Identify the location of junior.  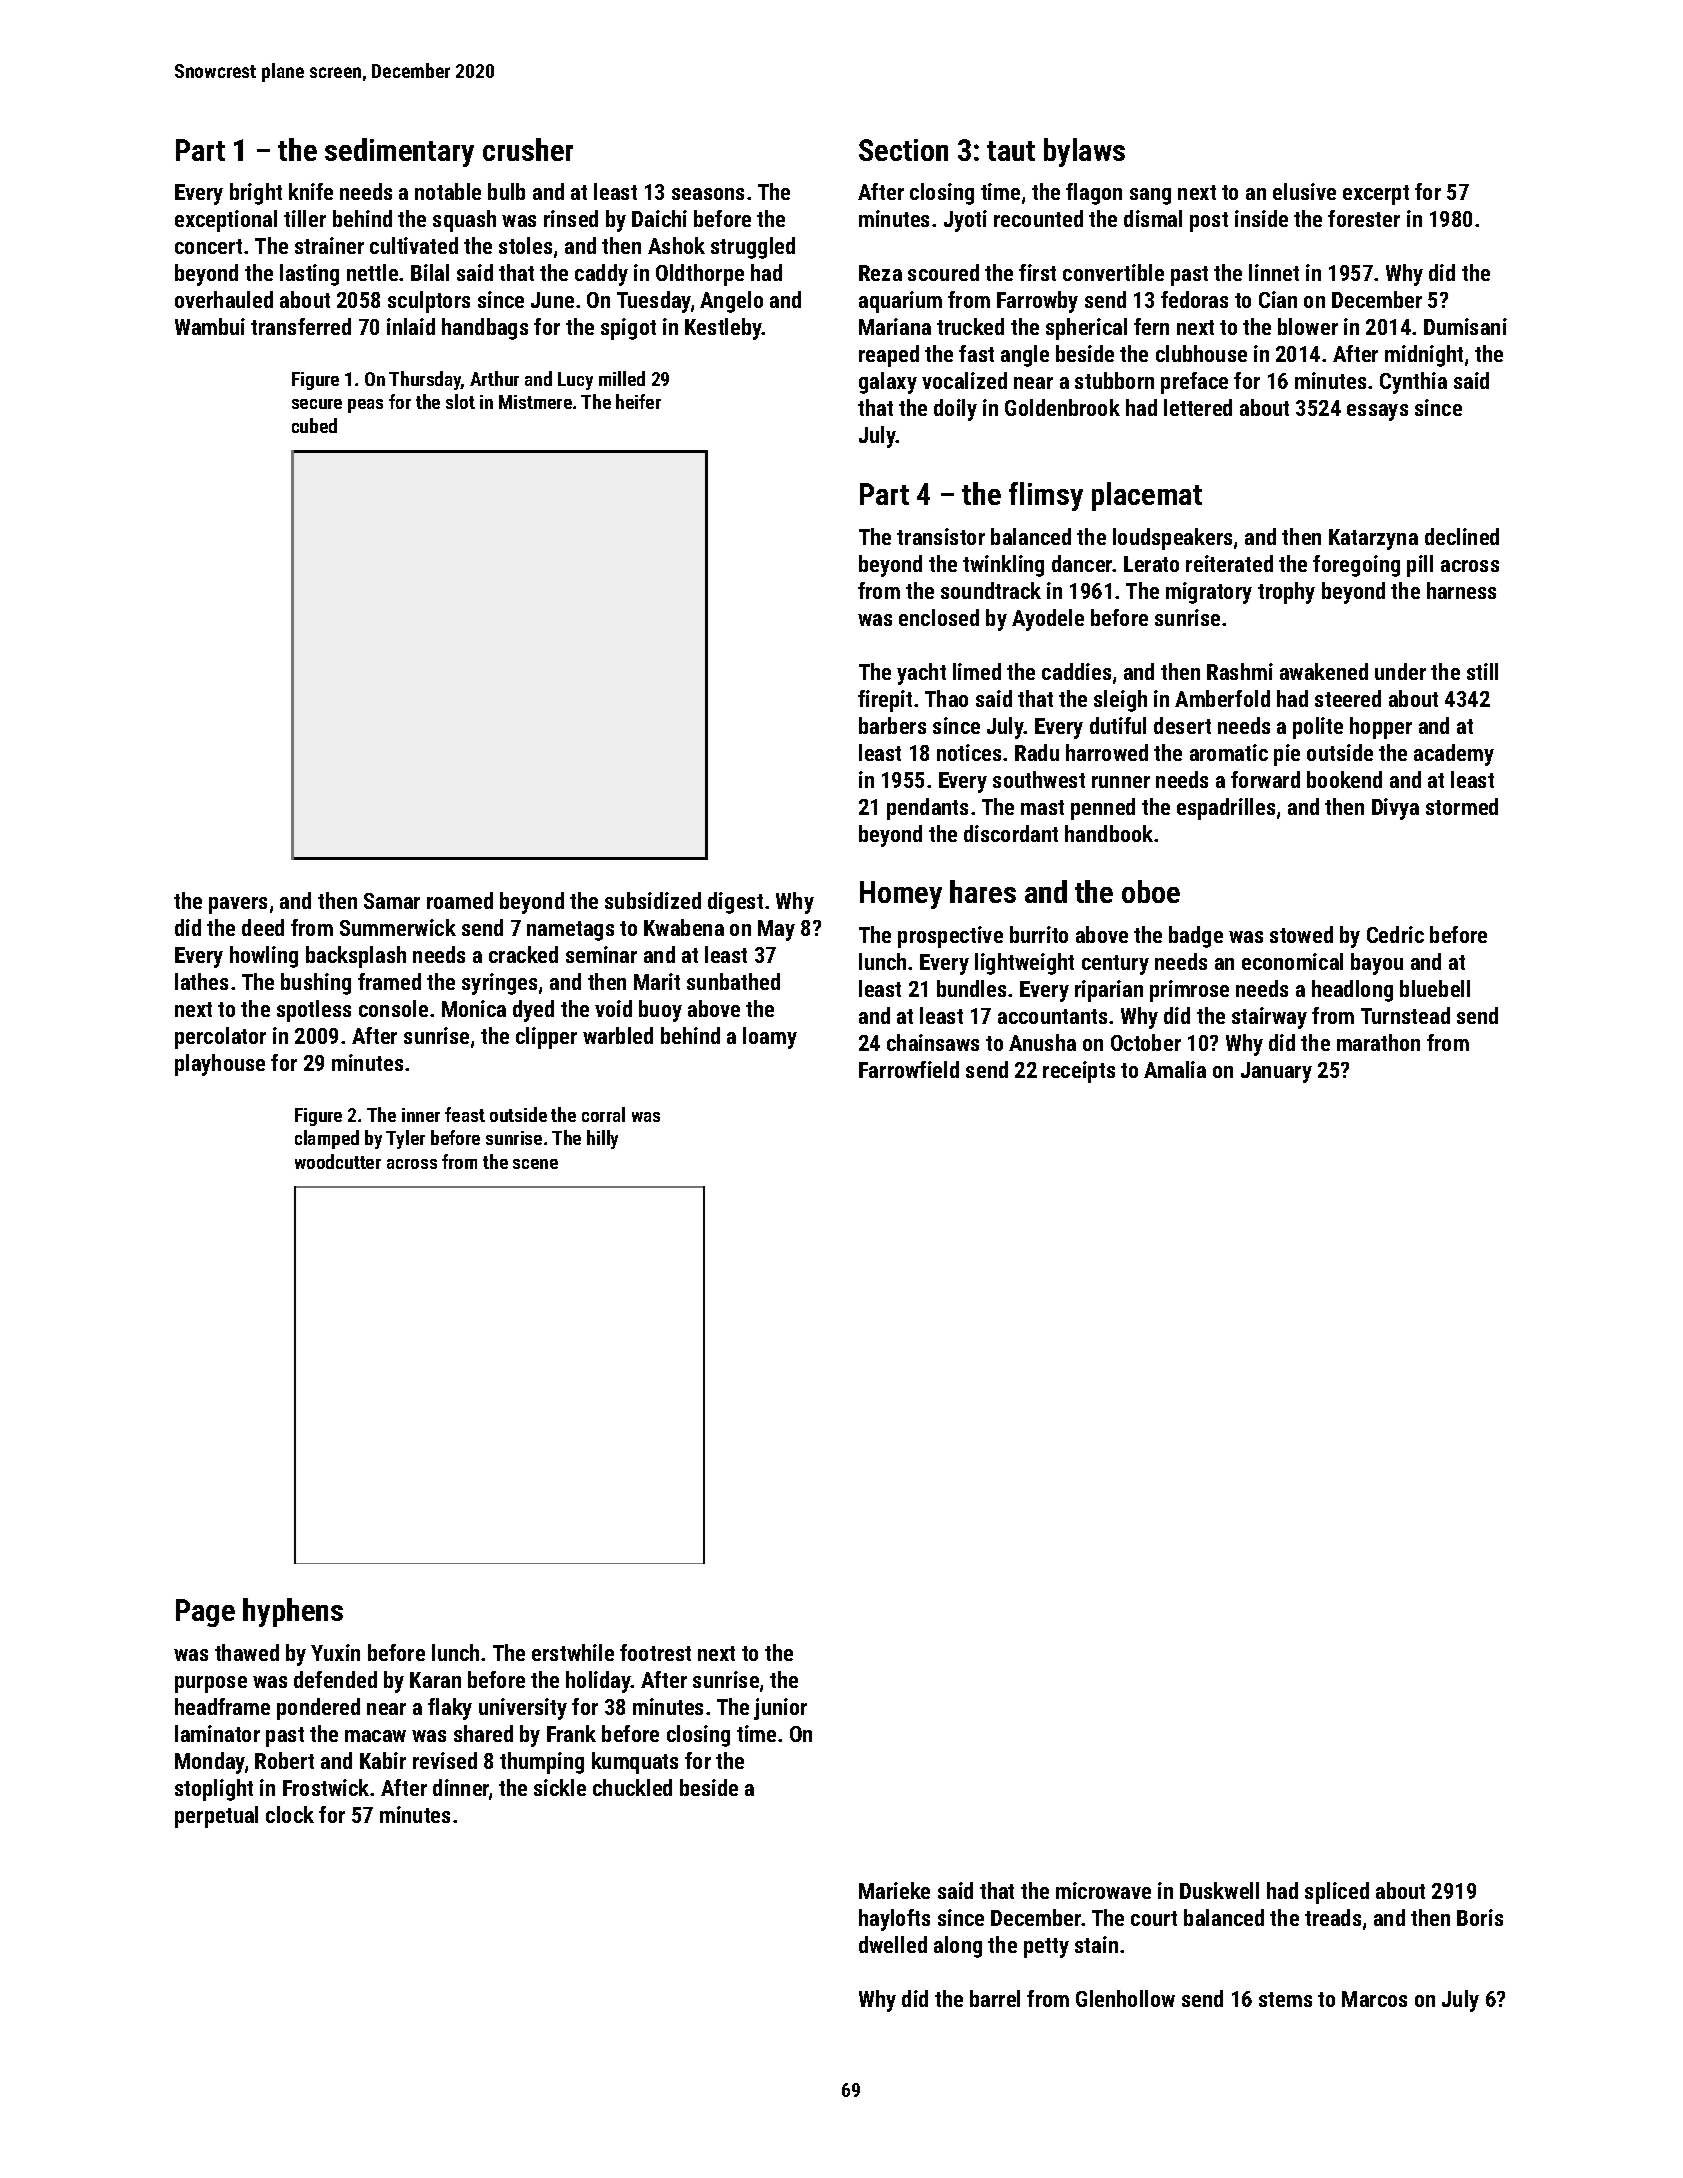
(780, 1709).
